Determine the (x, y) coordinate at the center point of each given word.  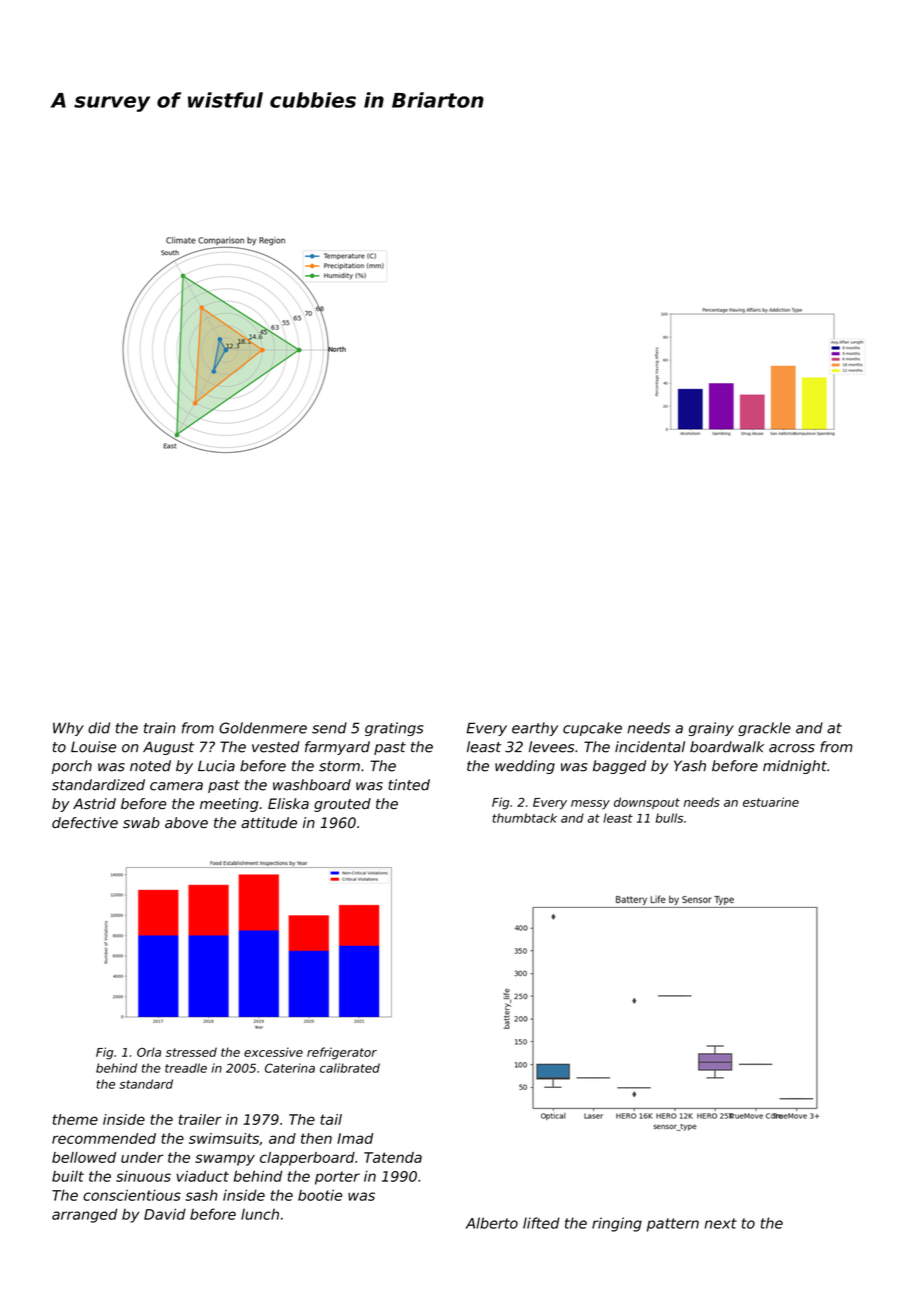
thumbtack (525, 818)
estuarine (771, 802)
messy (590, 805)
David (165, 1214)
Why (68, 729)
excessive (273, 1052)
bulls (669, 818)
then (316, 1138)
